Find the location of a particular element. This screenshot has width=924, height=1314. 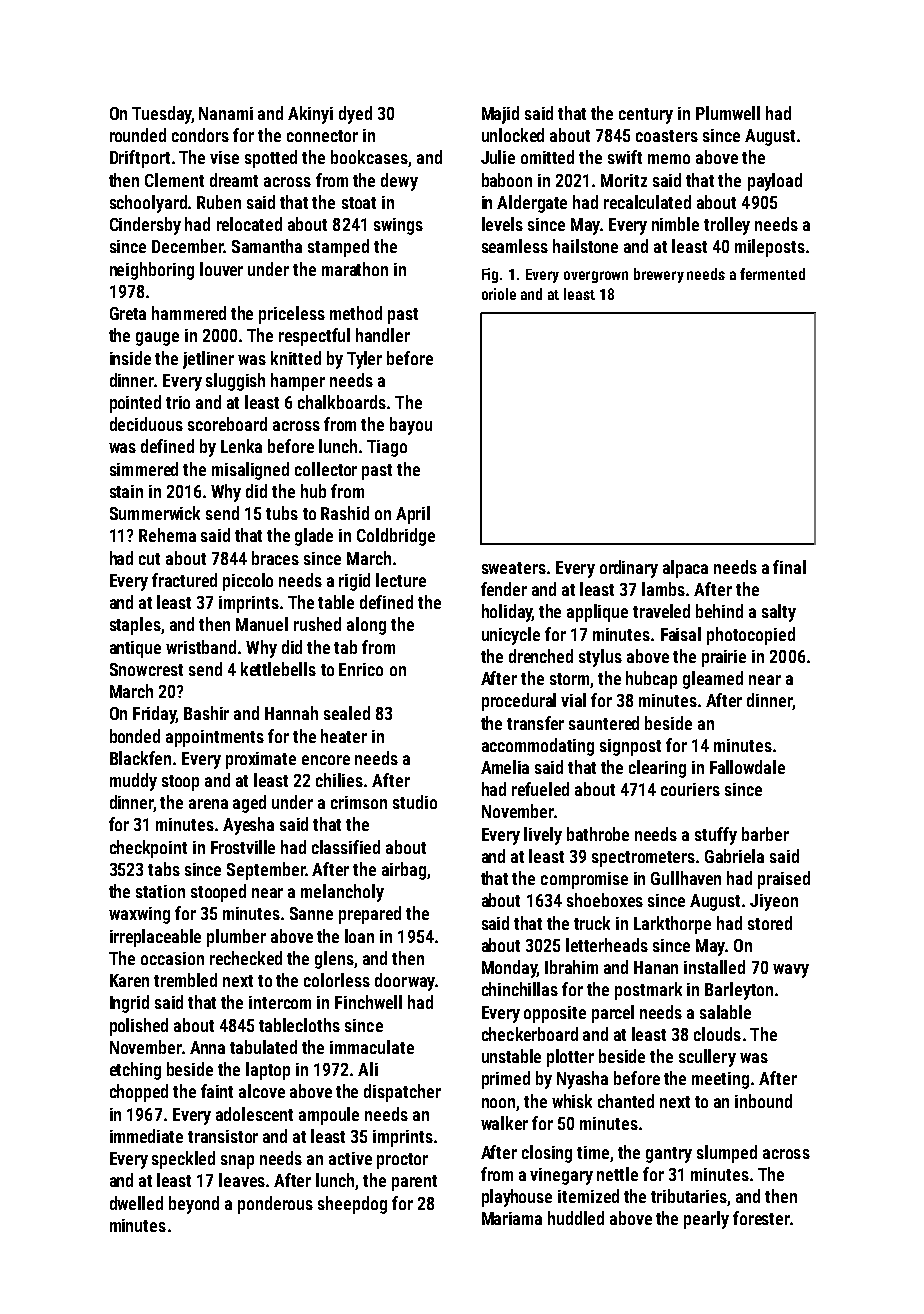

procedural is located at coordinates (519, 702).
